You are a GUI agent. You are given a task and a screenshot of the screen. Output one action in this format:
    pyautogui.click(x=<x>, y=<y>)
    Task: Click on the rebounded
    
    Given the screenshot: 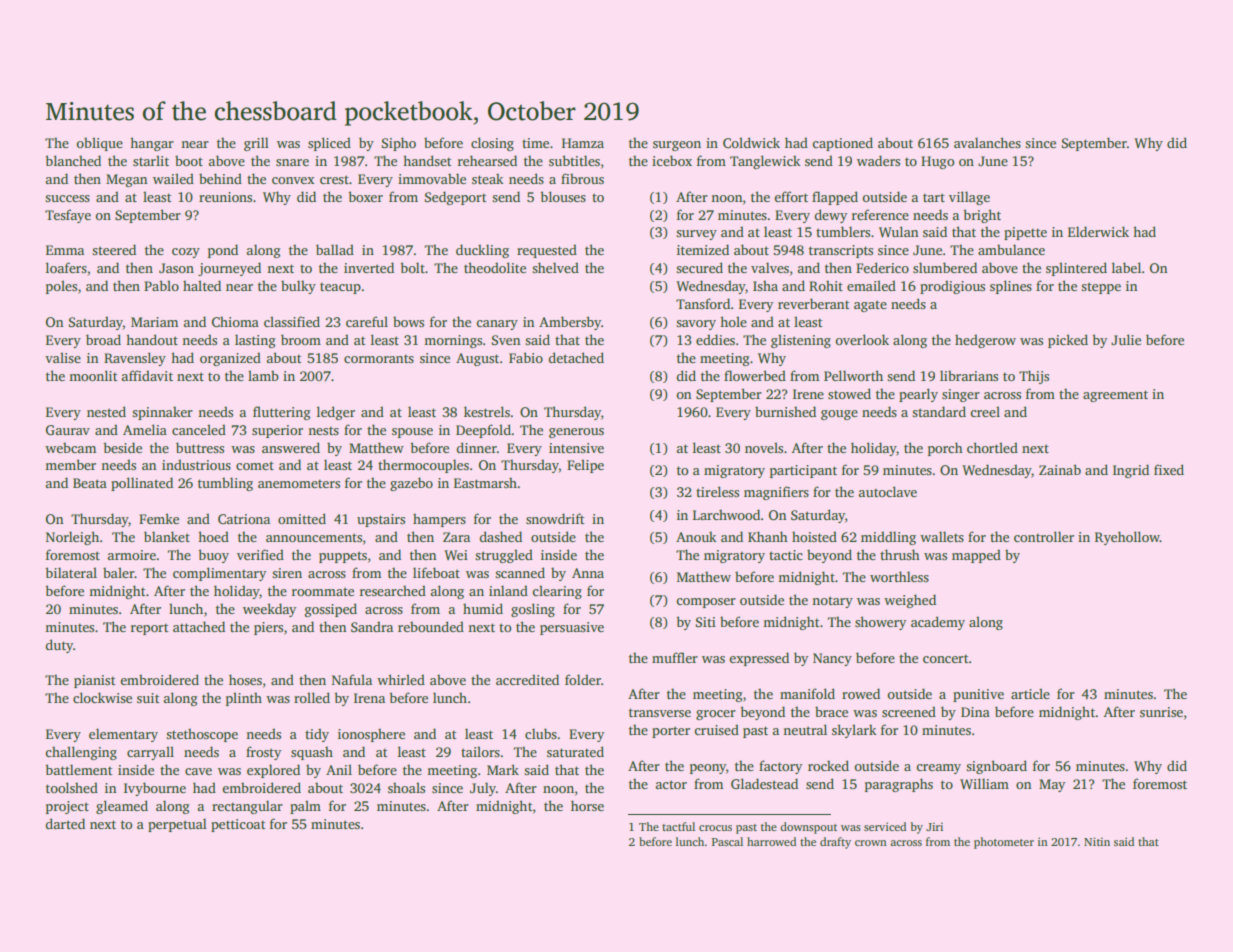 What is the action you would take?
    pyautogui.click(x=431, y=626)
